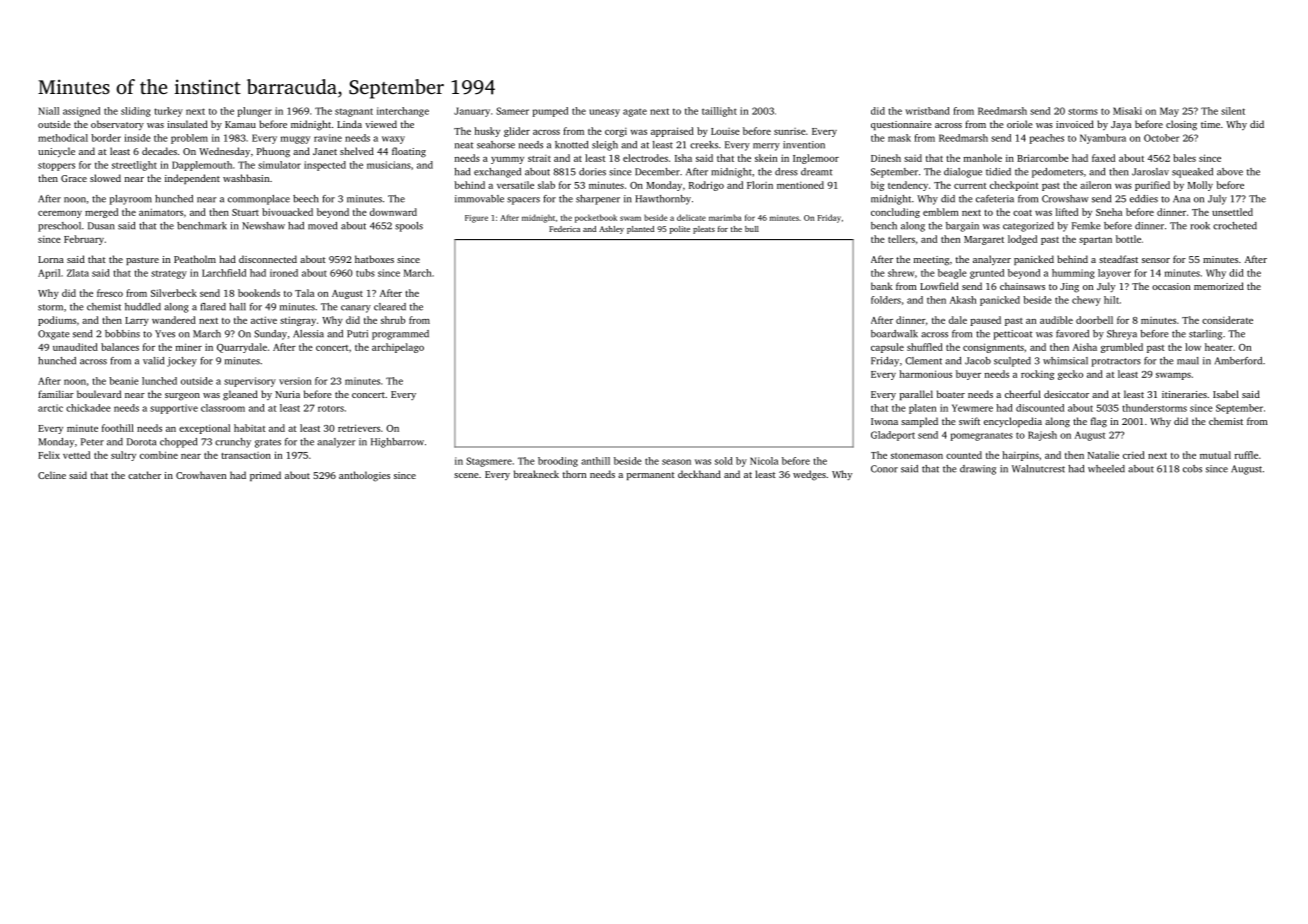 The width and height of the page is (1308, 924). I want to click on scene, so click(466, 475).
